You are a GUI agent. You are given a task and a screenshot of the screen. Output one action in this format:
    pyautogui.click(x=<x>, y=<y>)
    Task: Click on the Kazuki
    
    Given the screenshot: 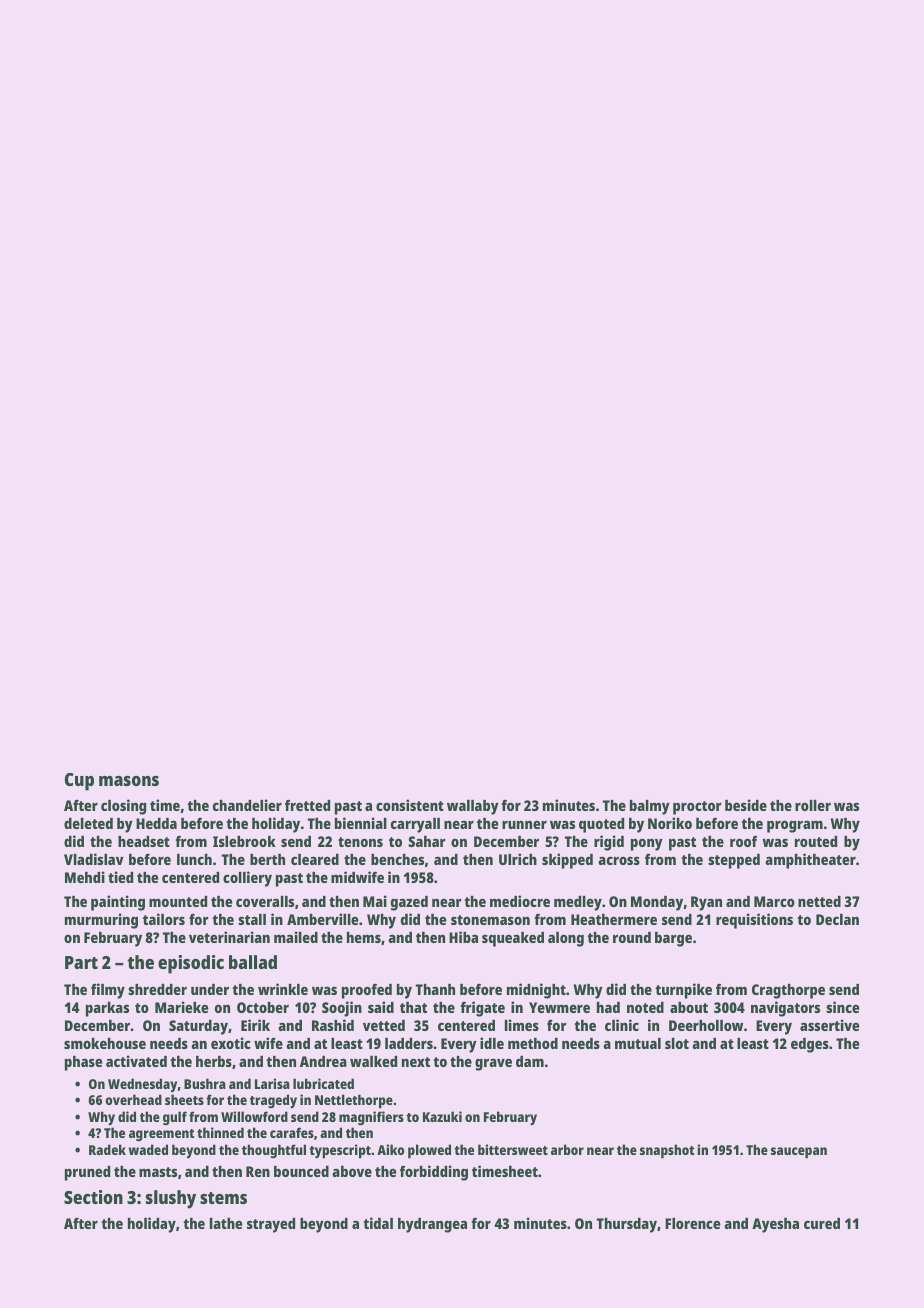 What is the action you would take?
    pyautogui.click(x=442, y=1116)
